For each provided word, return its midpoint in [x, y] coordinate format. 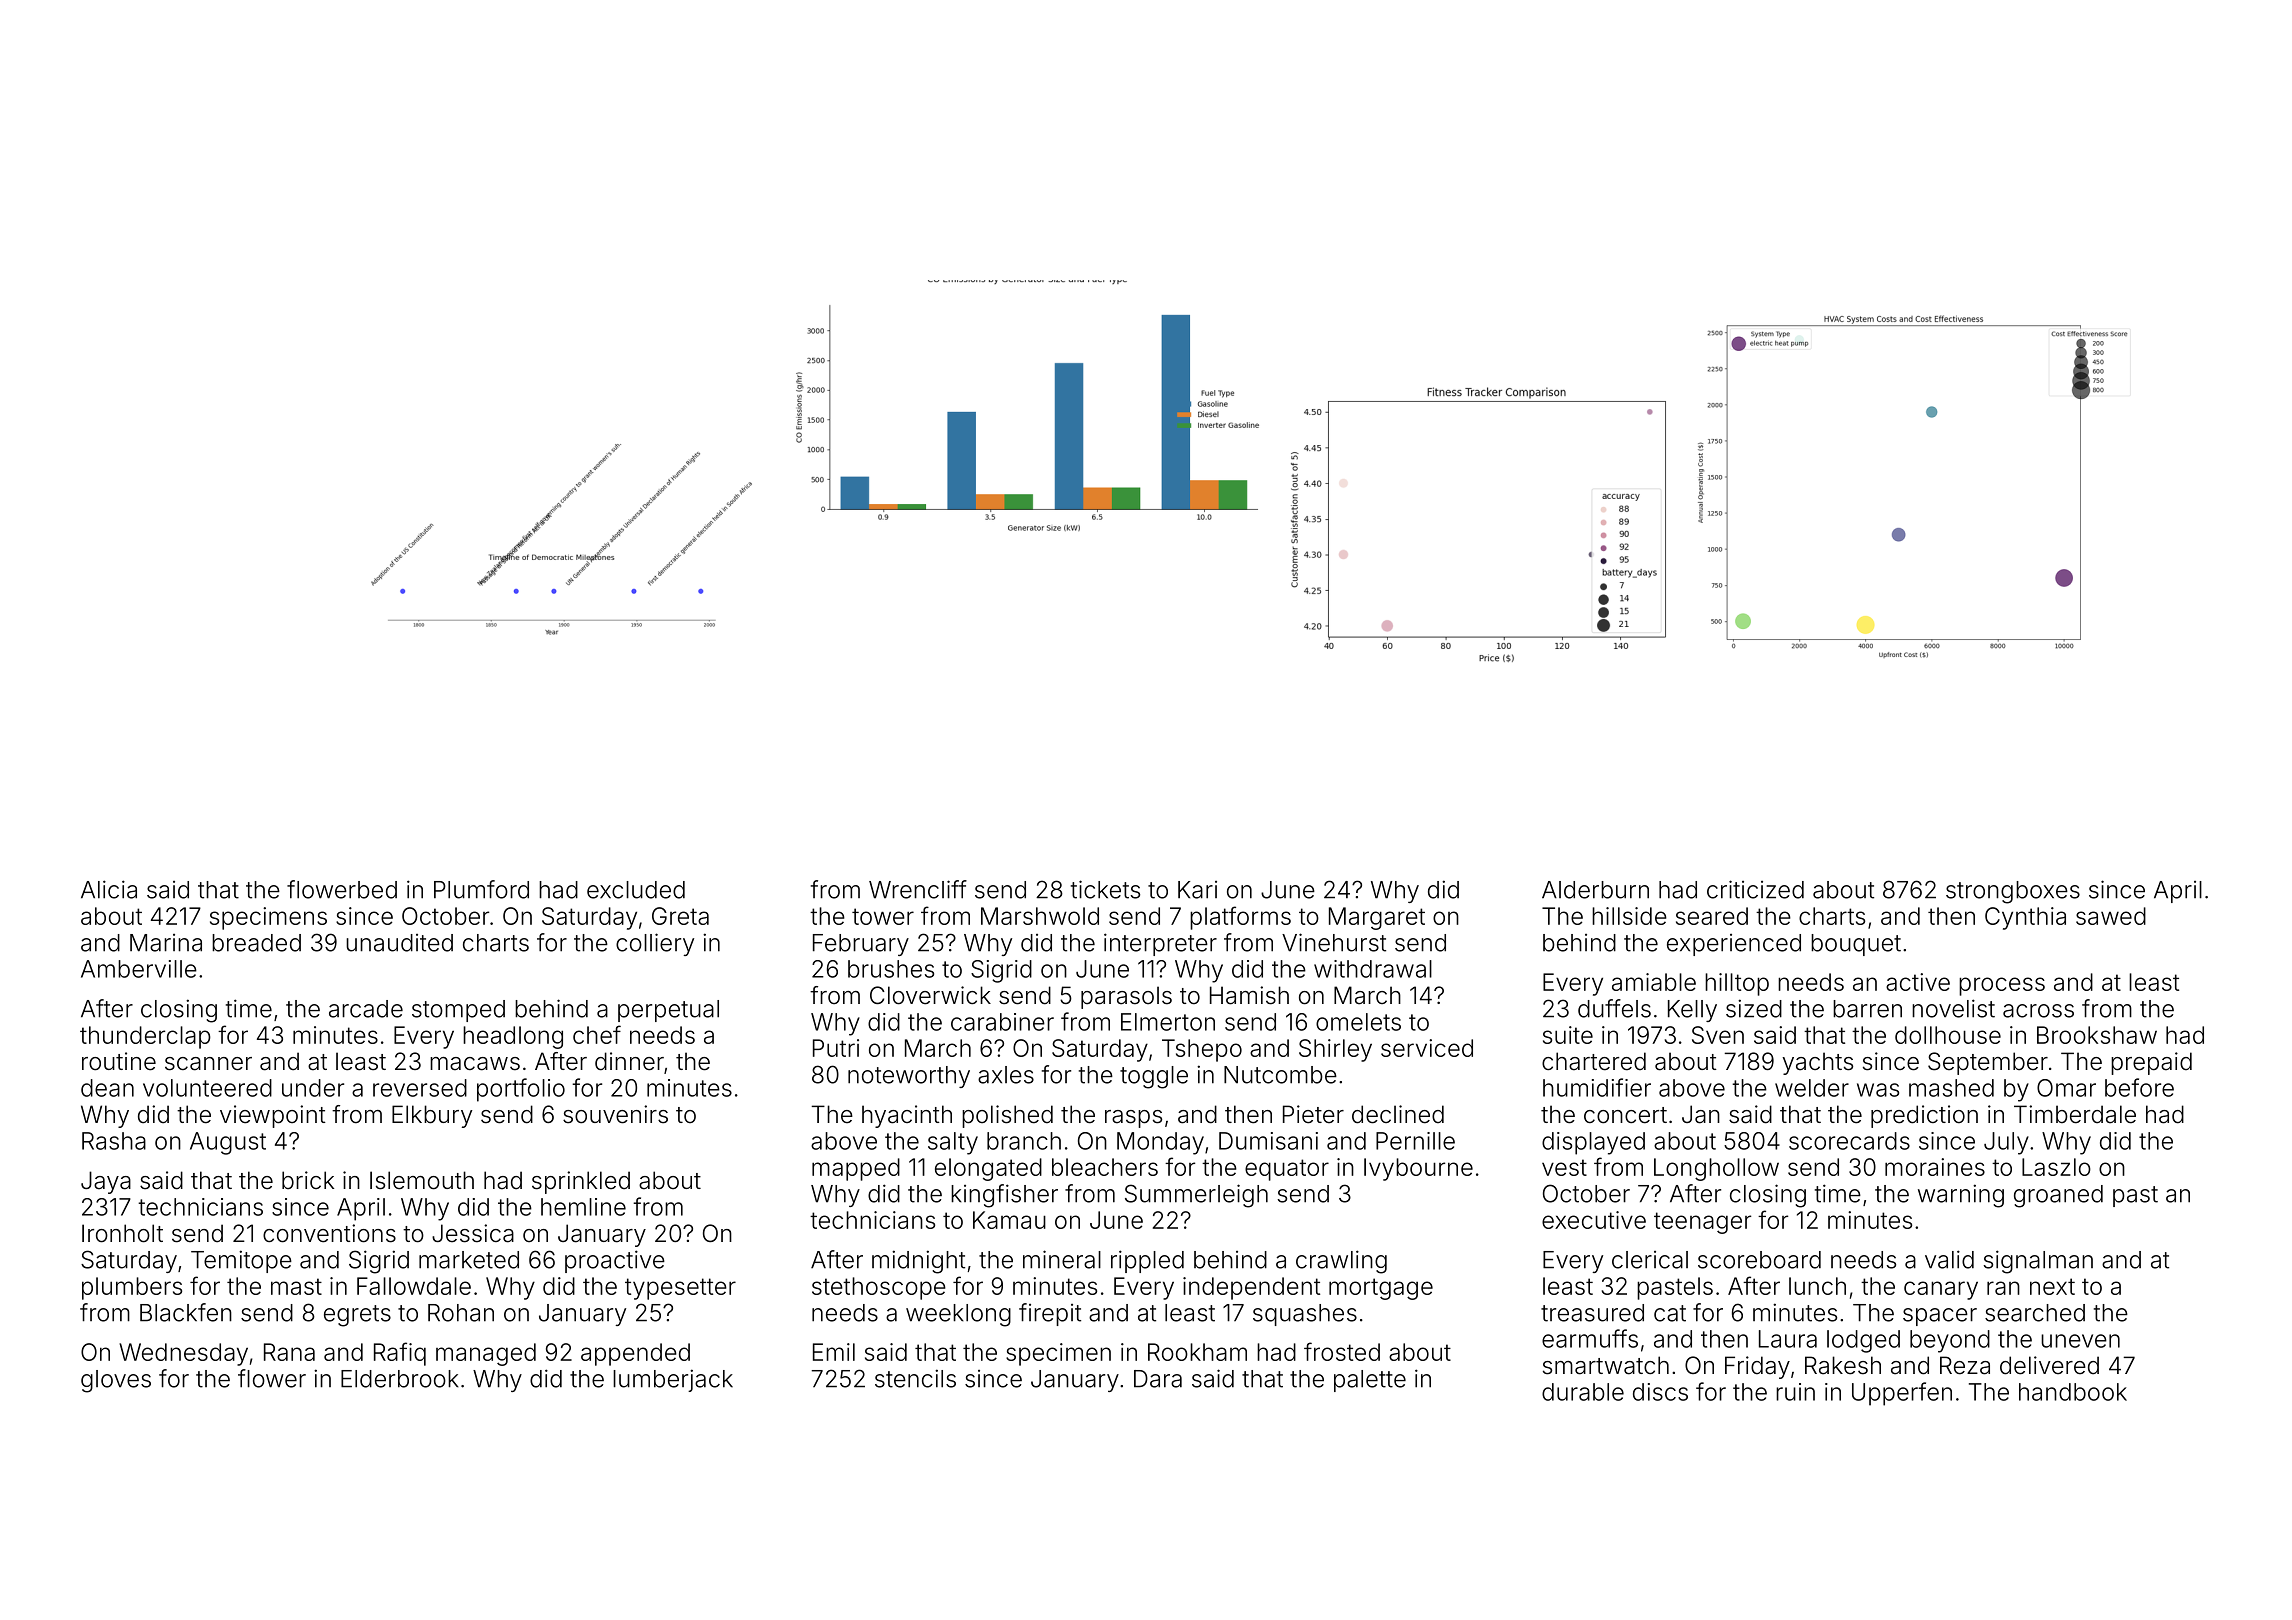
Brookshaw [2097, 1035]
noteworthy [909, 1077]
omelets [1358, 1022]
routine [119, 1061]
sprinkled [581, 1182]
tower [883, 916]
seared [1712, 916]
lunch [1817, 1286]
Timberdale [2075, 1114]
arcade [366, 1009]
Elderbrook [400, 1379]
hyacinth [907, 1116]
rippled [1147, 1261]
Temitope [241, 1261]
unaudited [399, 943]
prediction [1924, 1116]
